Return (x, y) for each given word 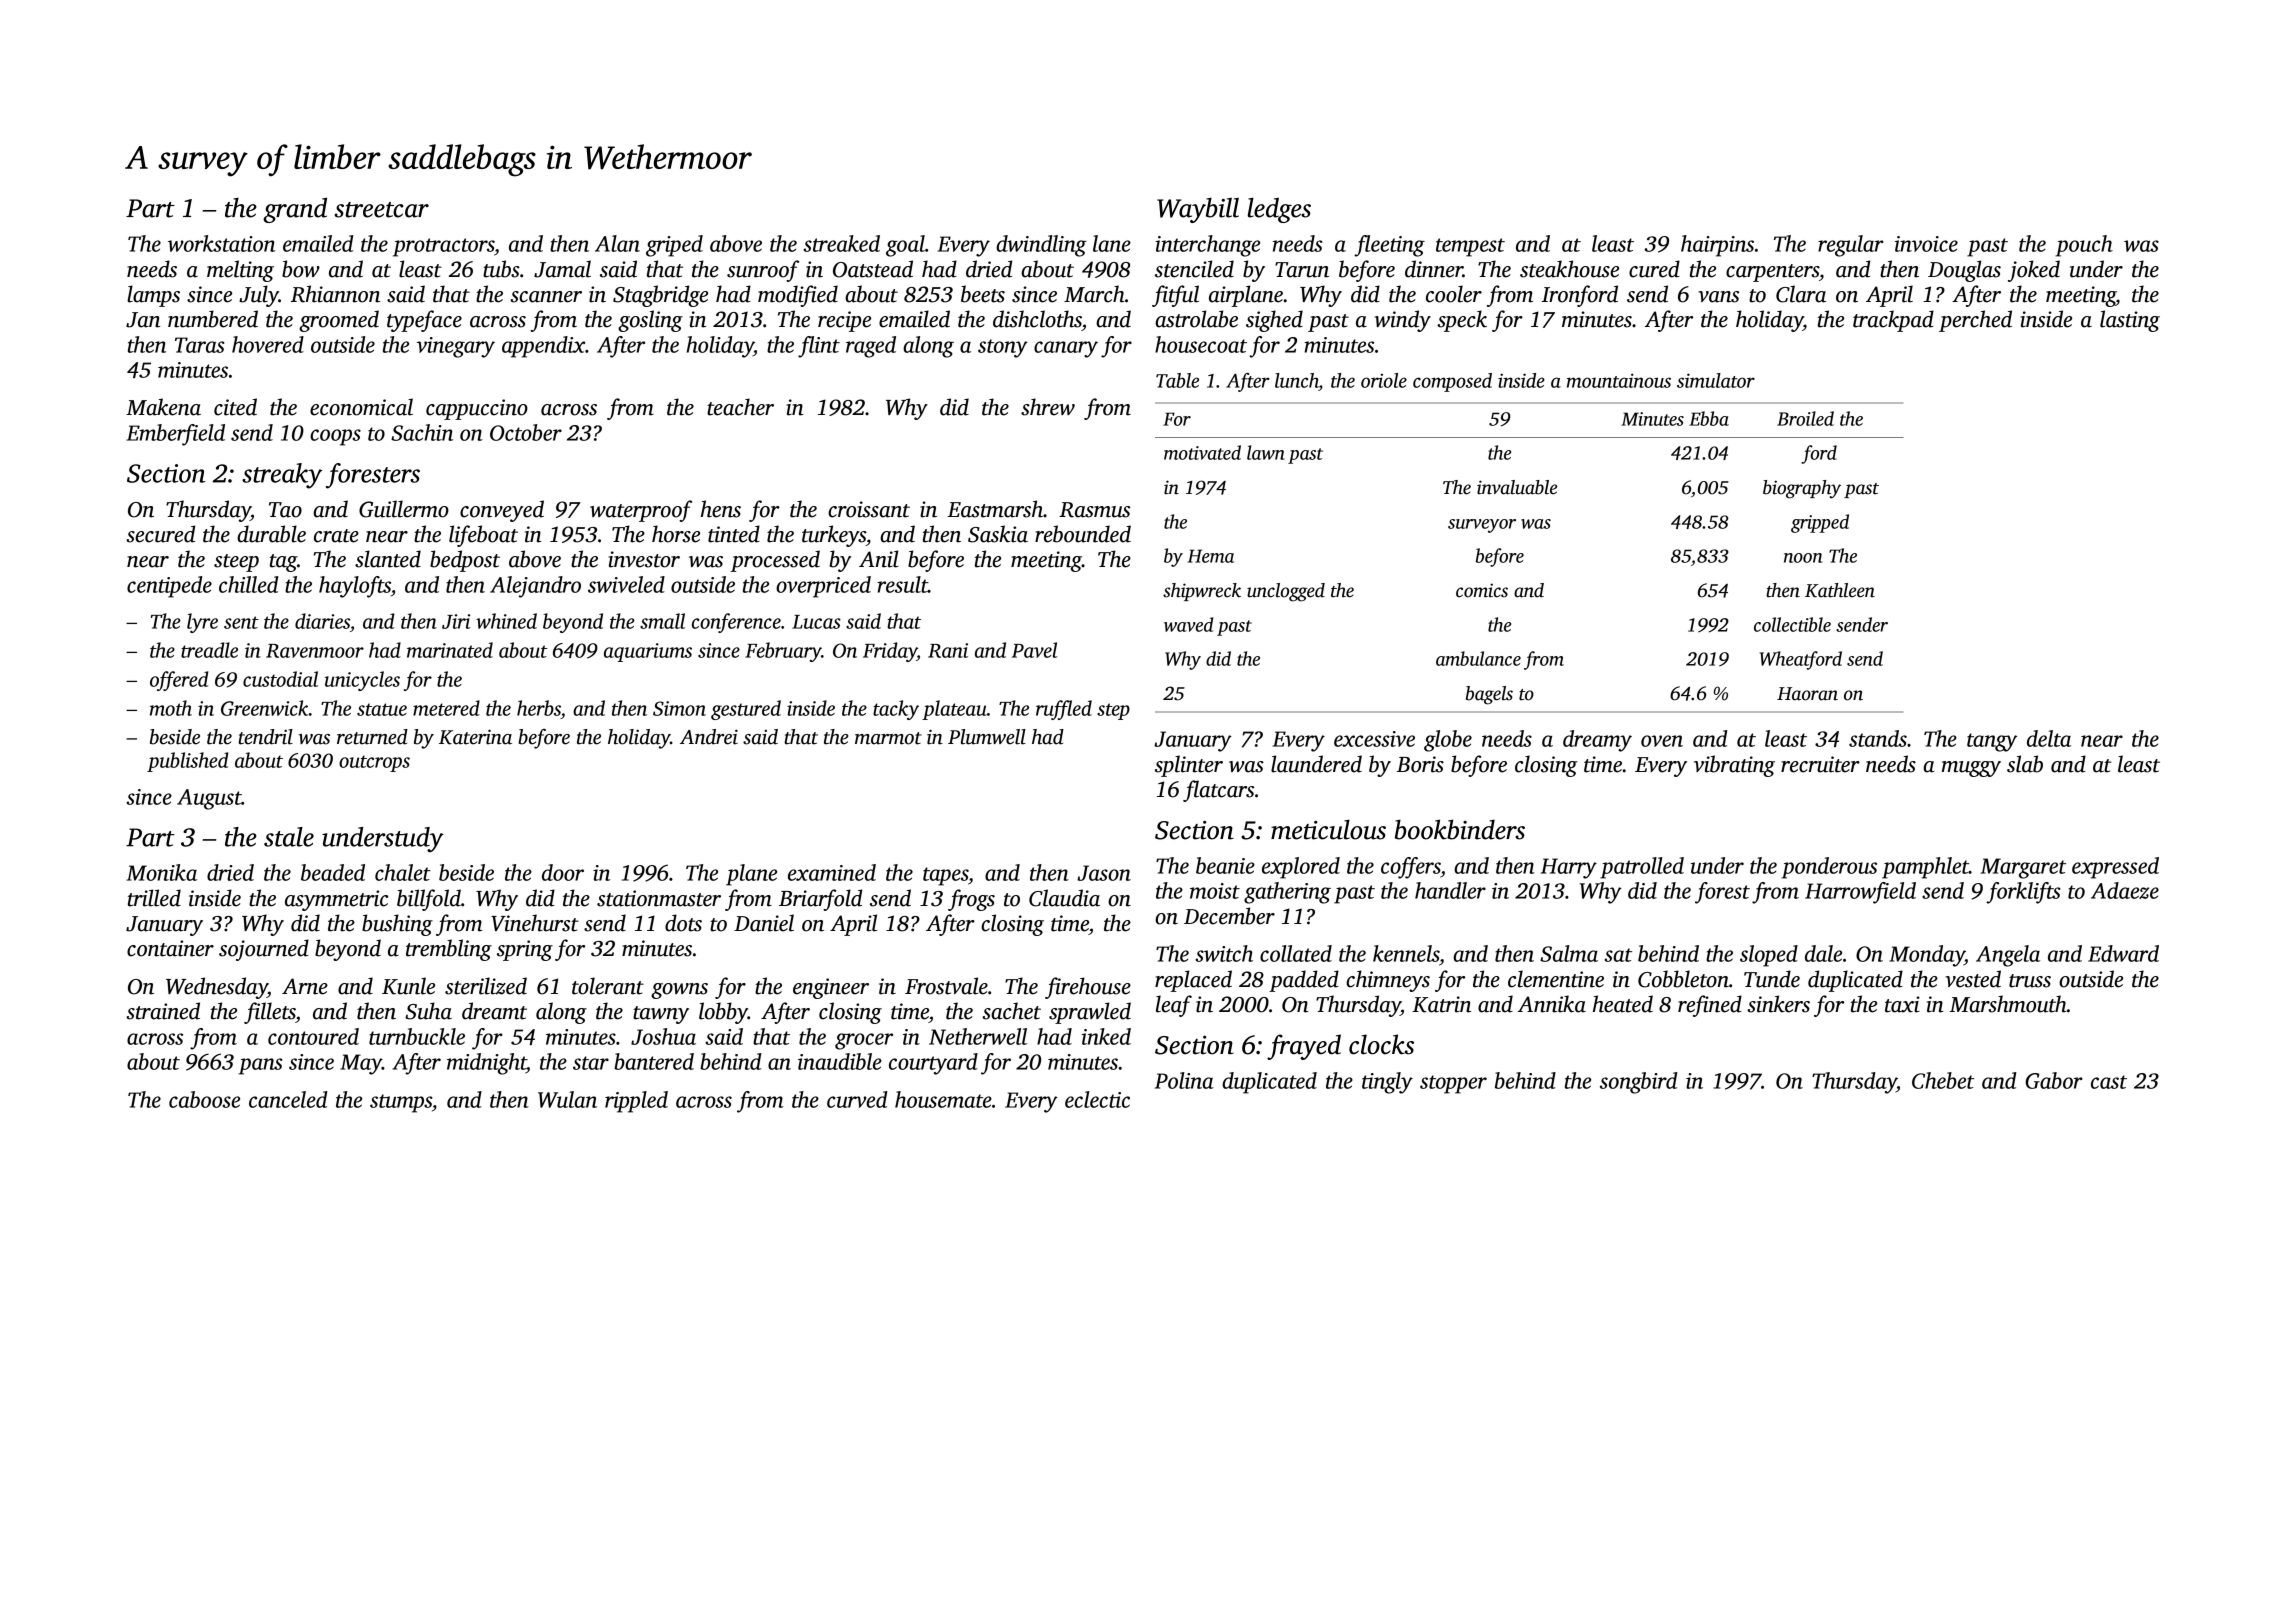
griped (674, 246)
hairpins (1717, 246)
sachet (1011, 1011)
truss (2030, 981)
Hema (1211, 556)
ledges (1279, 210)
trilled (154, 898)
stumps (401, 1103)
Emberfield (175, 435)
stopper (1453, 1084)
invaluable (1517, 487)
